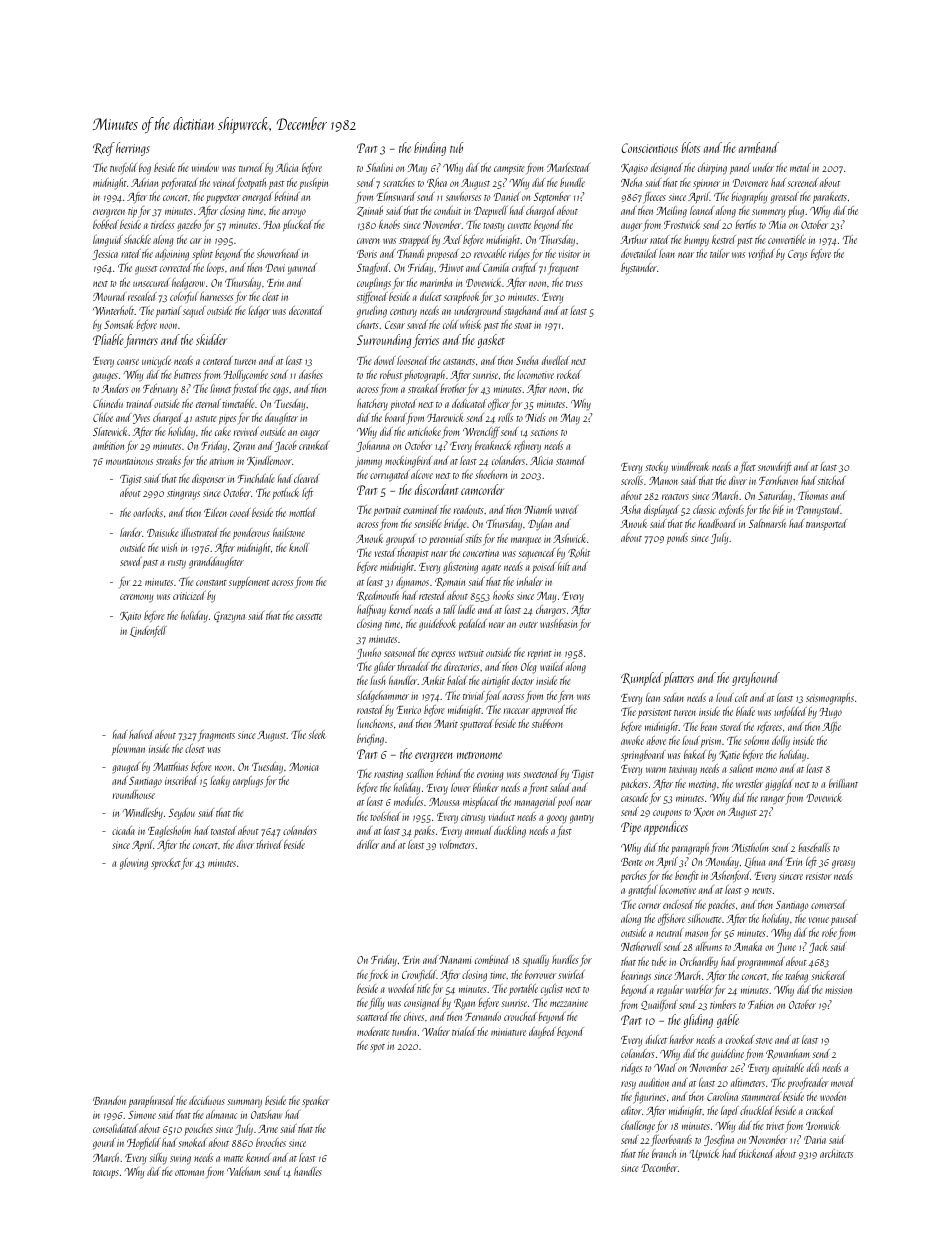 This screenshot has width=952, height=1233. Describe the element at coordinates (104, 149) in the screenshot. I see `Reef` at that location.
